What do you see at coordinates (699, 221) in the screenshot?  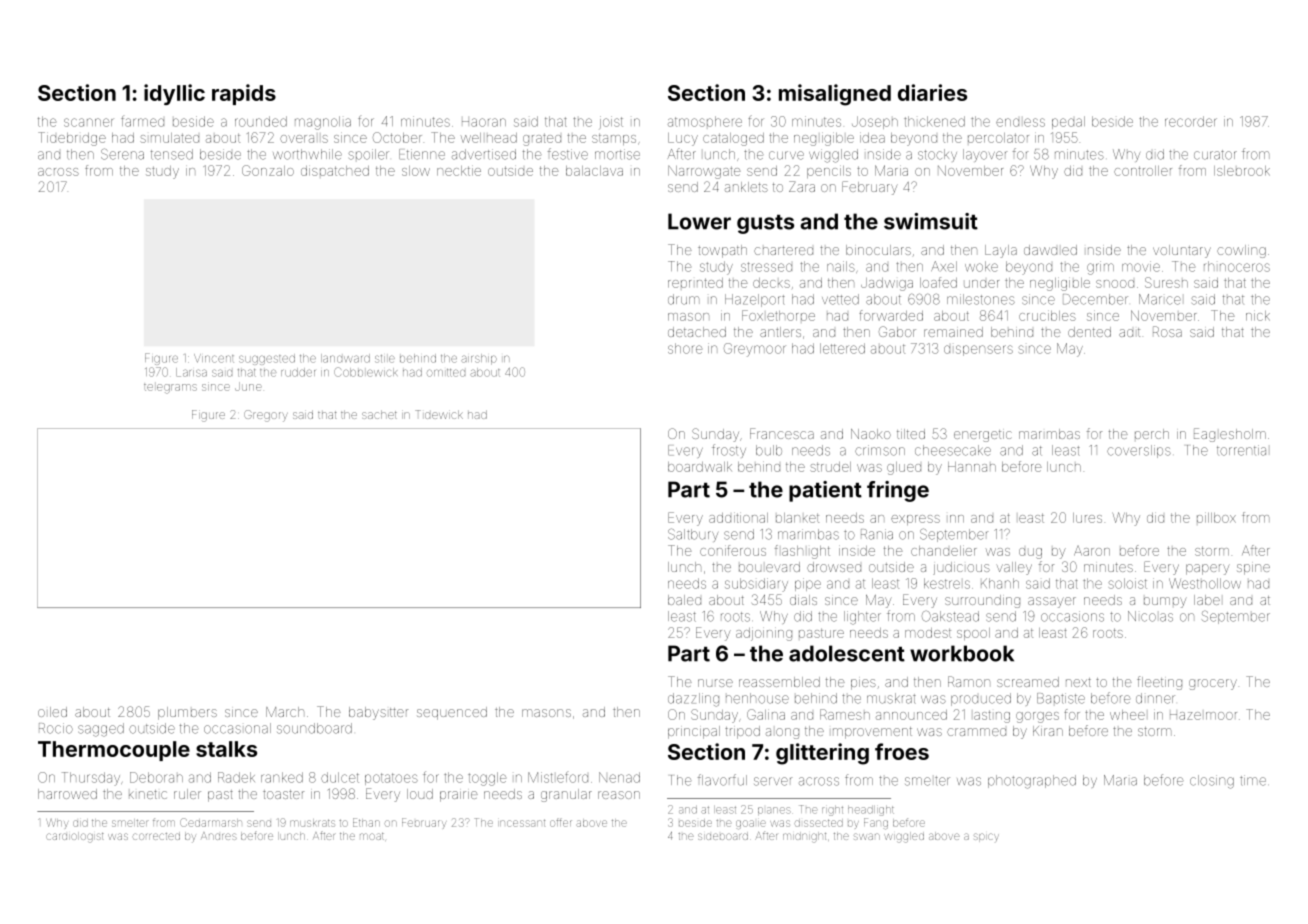 I see `Lower` at bounding box center [699, 221].
